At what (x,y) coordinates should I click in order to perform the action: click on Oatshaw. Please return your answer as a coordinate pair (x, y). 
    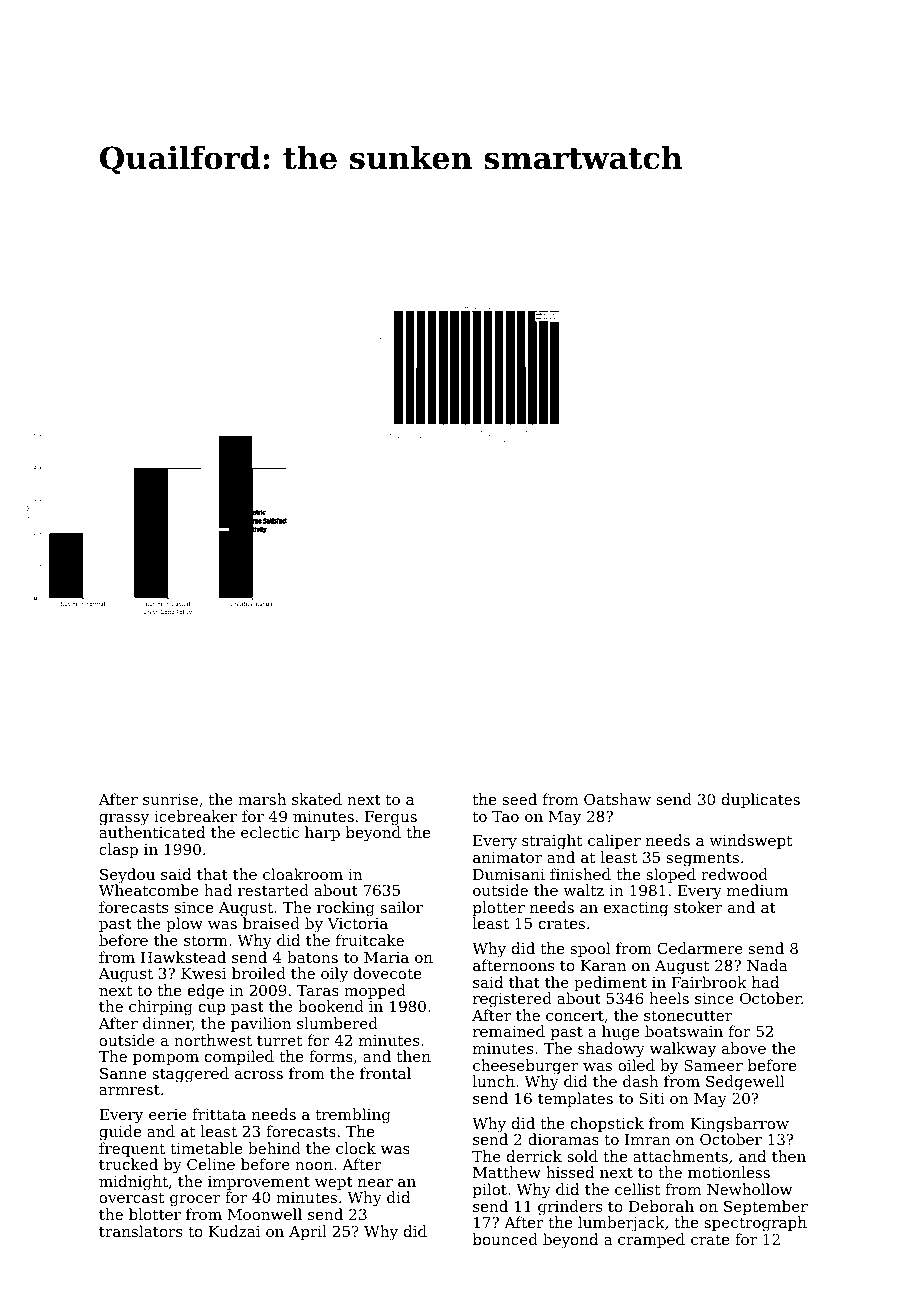
    Looking at the image, I should click on (617, 799).
